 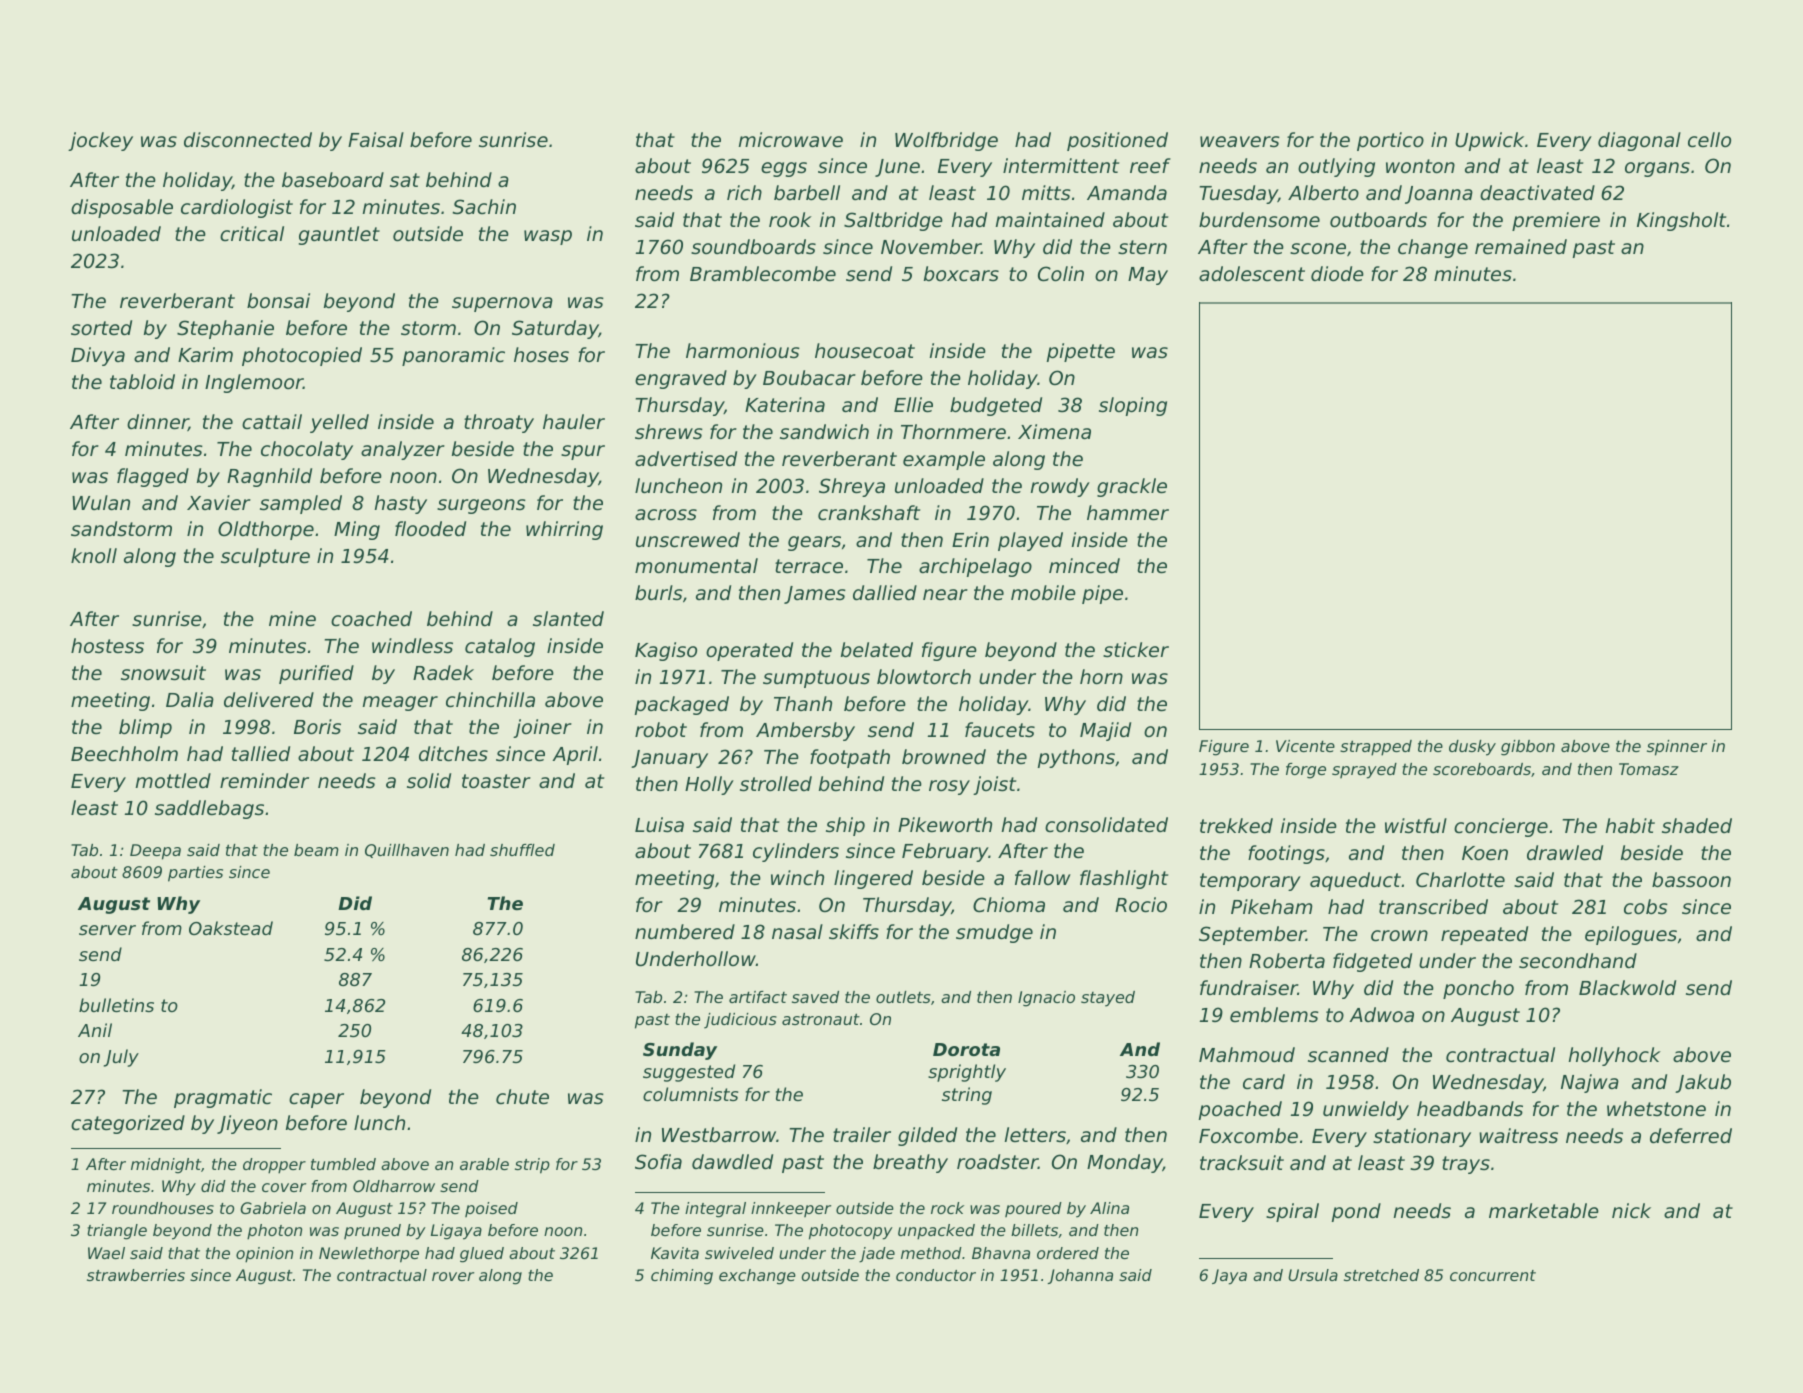 What do you see at coordinates (1528, 748) in the screenshot?
I see `gibbon` at bounding box center [1528, 748].
